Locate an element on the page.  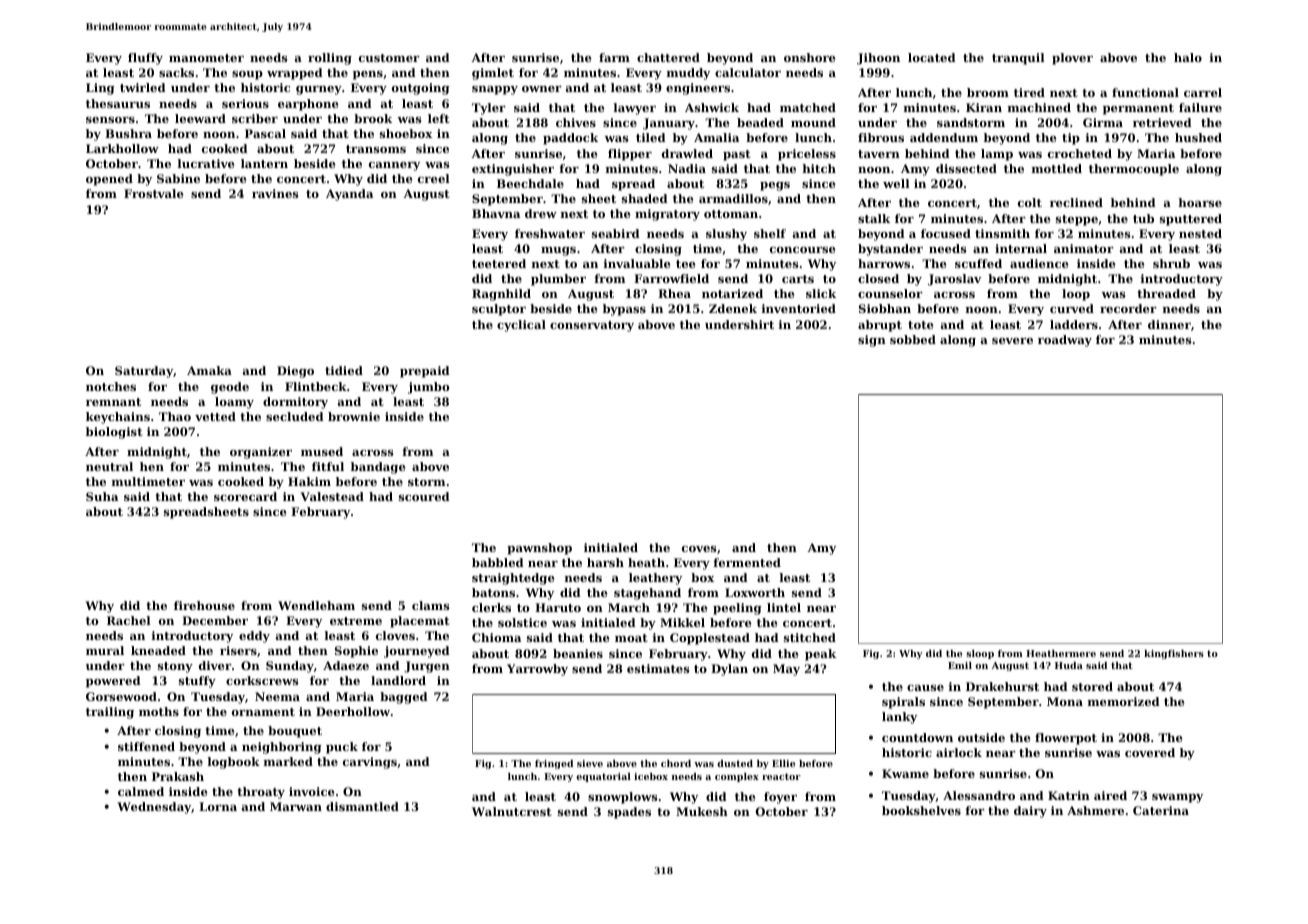
crocheted is located at coordinates (1080, 153).
